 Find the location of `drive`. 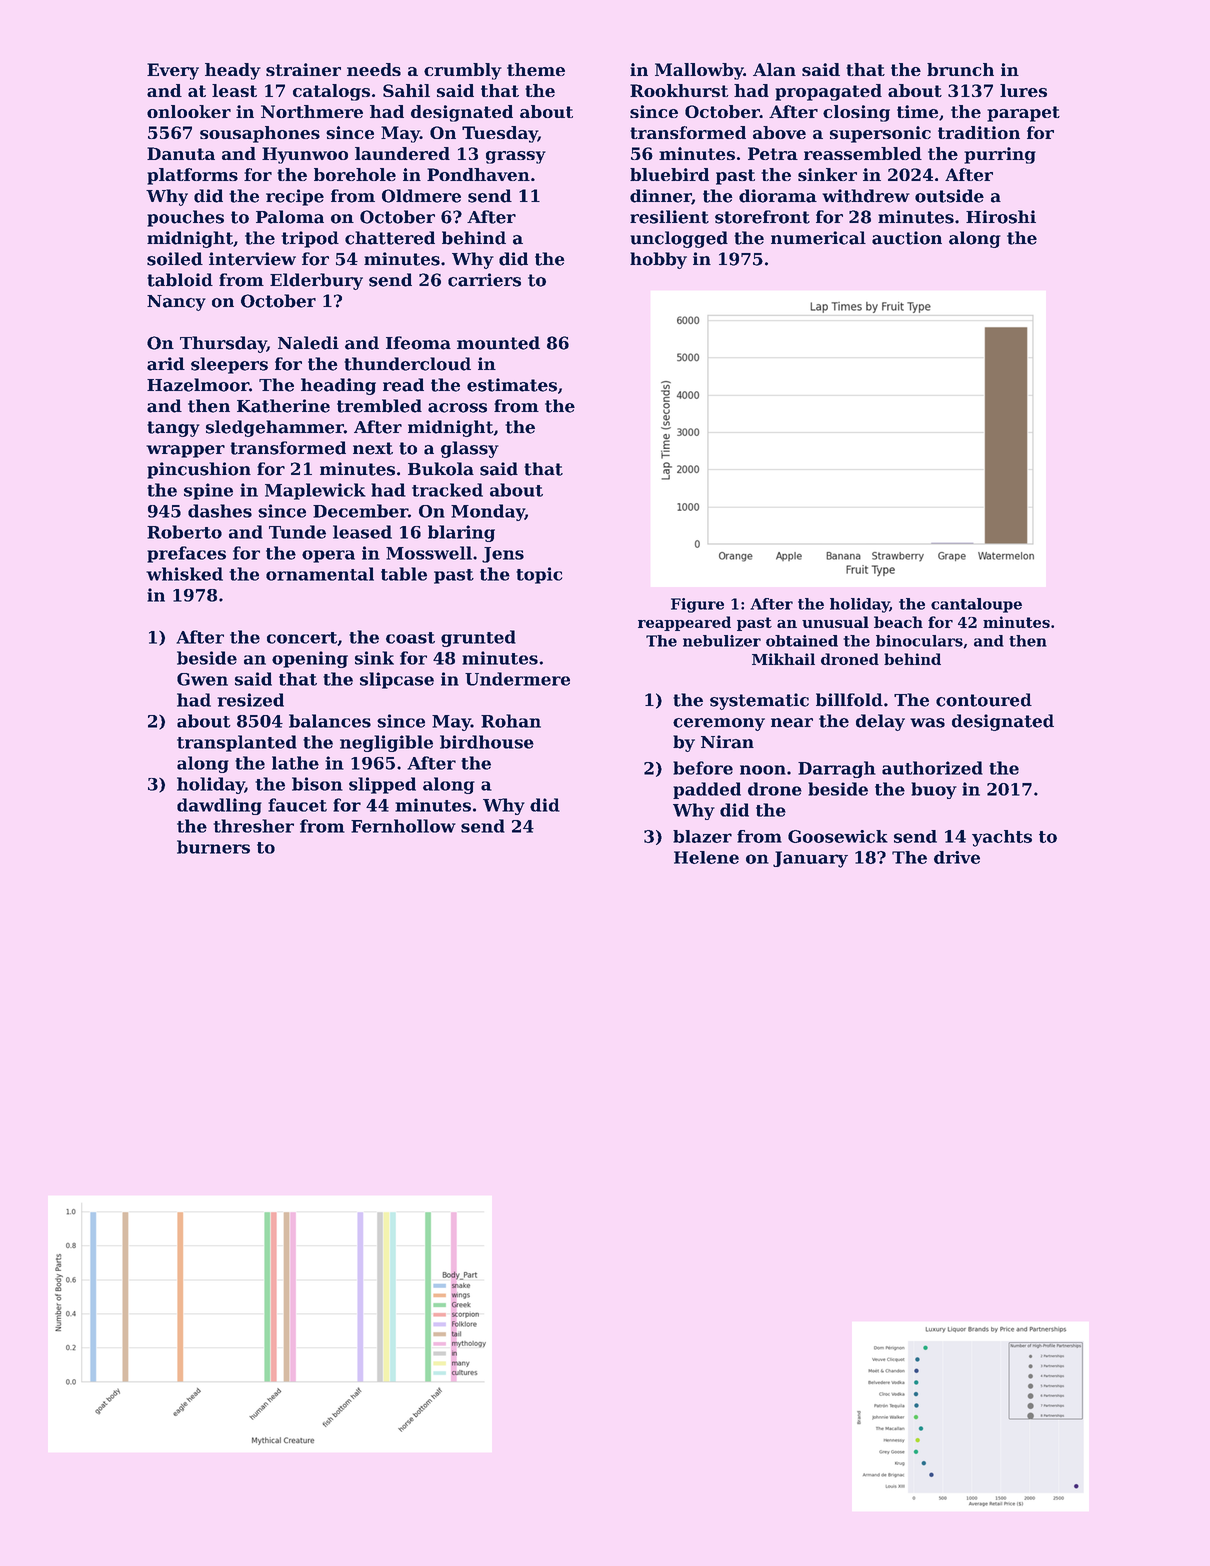

drive is located at coordinates (957, 857).
